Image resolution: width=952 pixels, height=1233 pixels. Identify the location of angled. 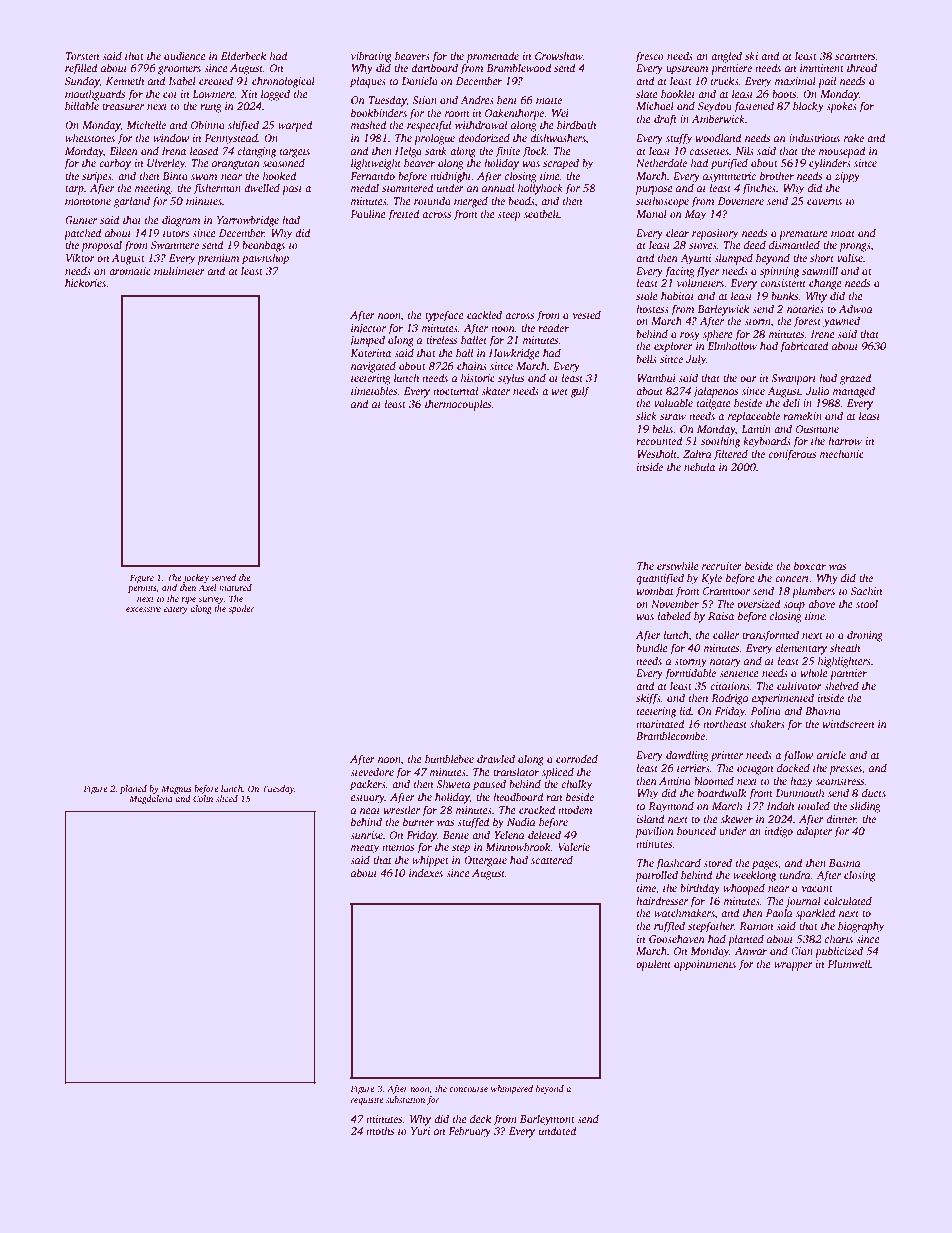
(726, 57).
